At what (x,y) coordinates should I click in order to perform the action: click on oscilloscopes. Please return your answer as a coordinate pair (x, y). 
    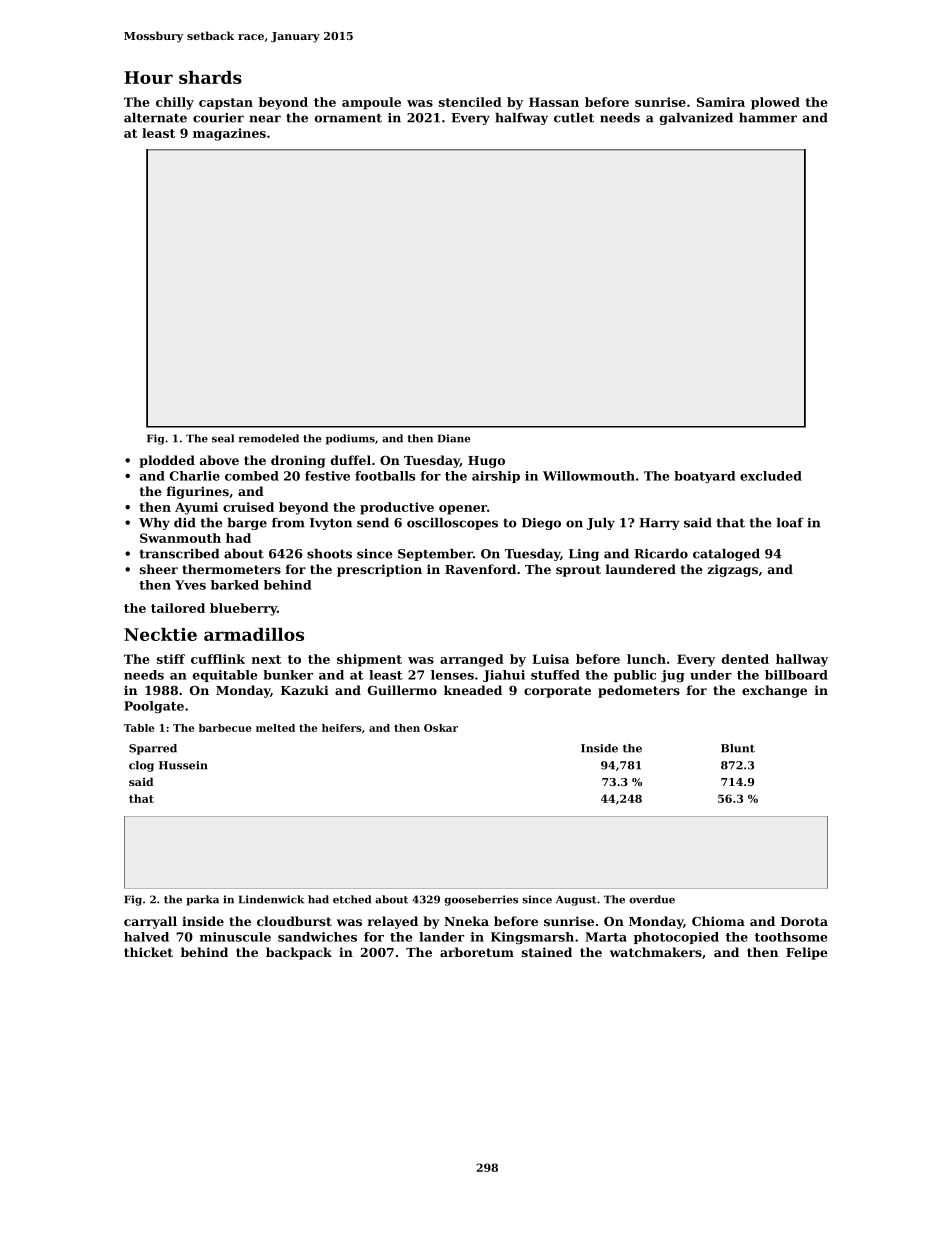
    Looking at the image, I should click on (452, 524).
